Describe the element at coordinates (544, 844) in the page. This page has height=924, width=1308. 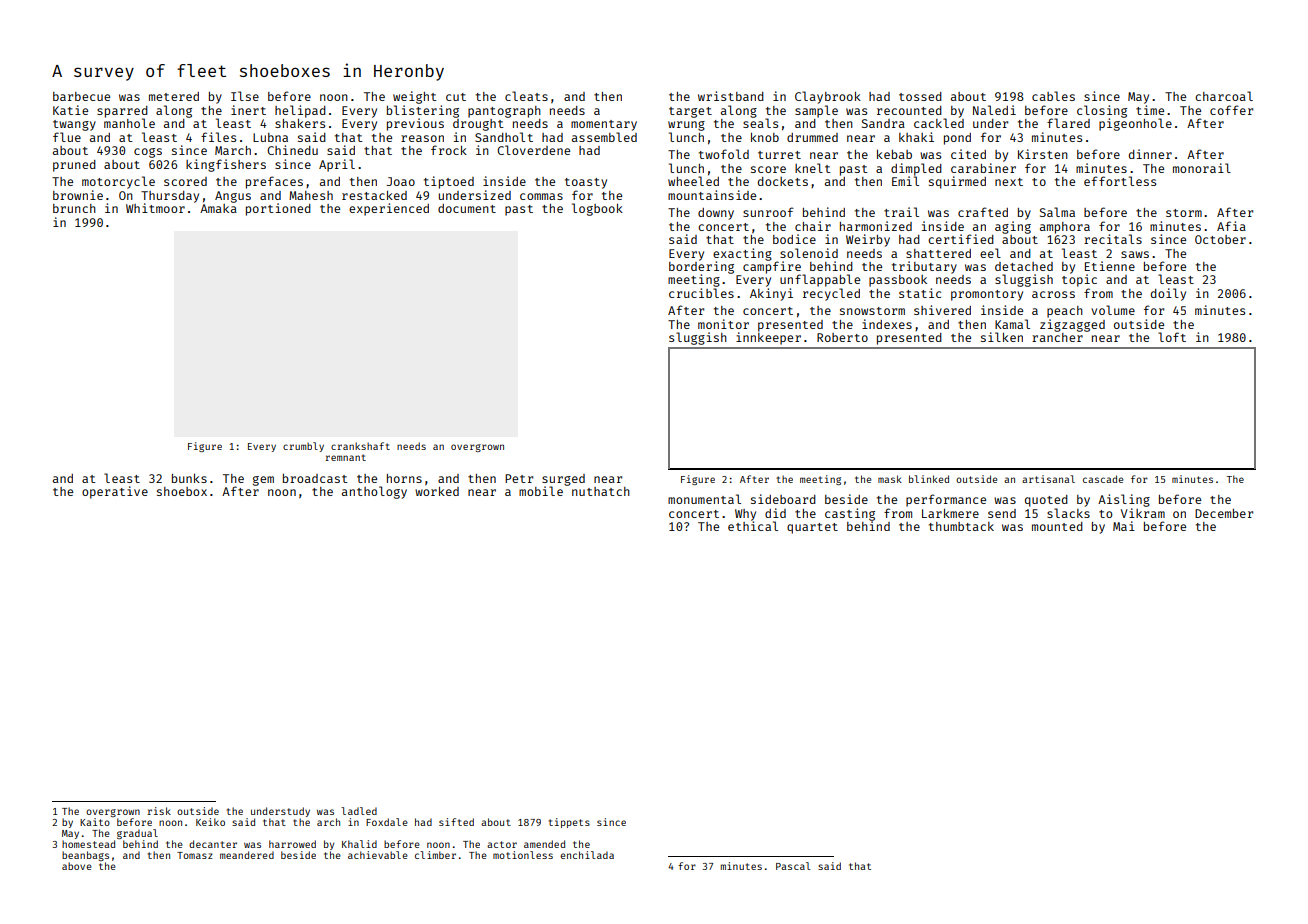
I see `amended` at that location.
